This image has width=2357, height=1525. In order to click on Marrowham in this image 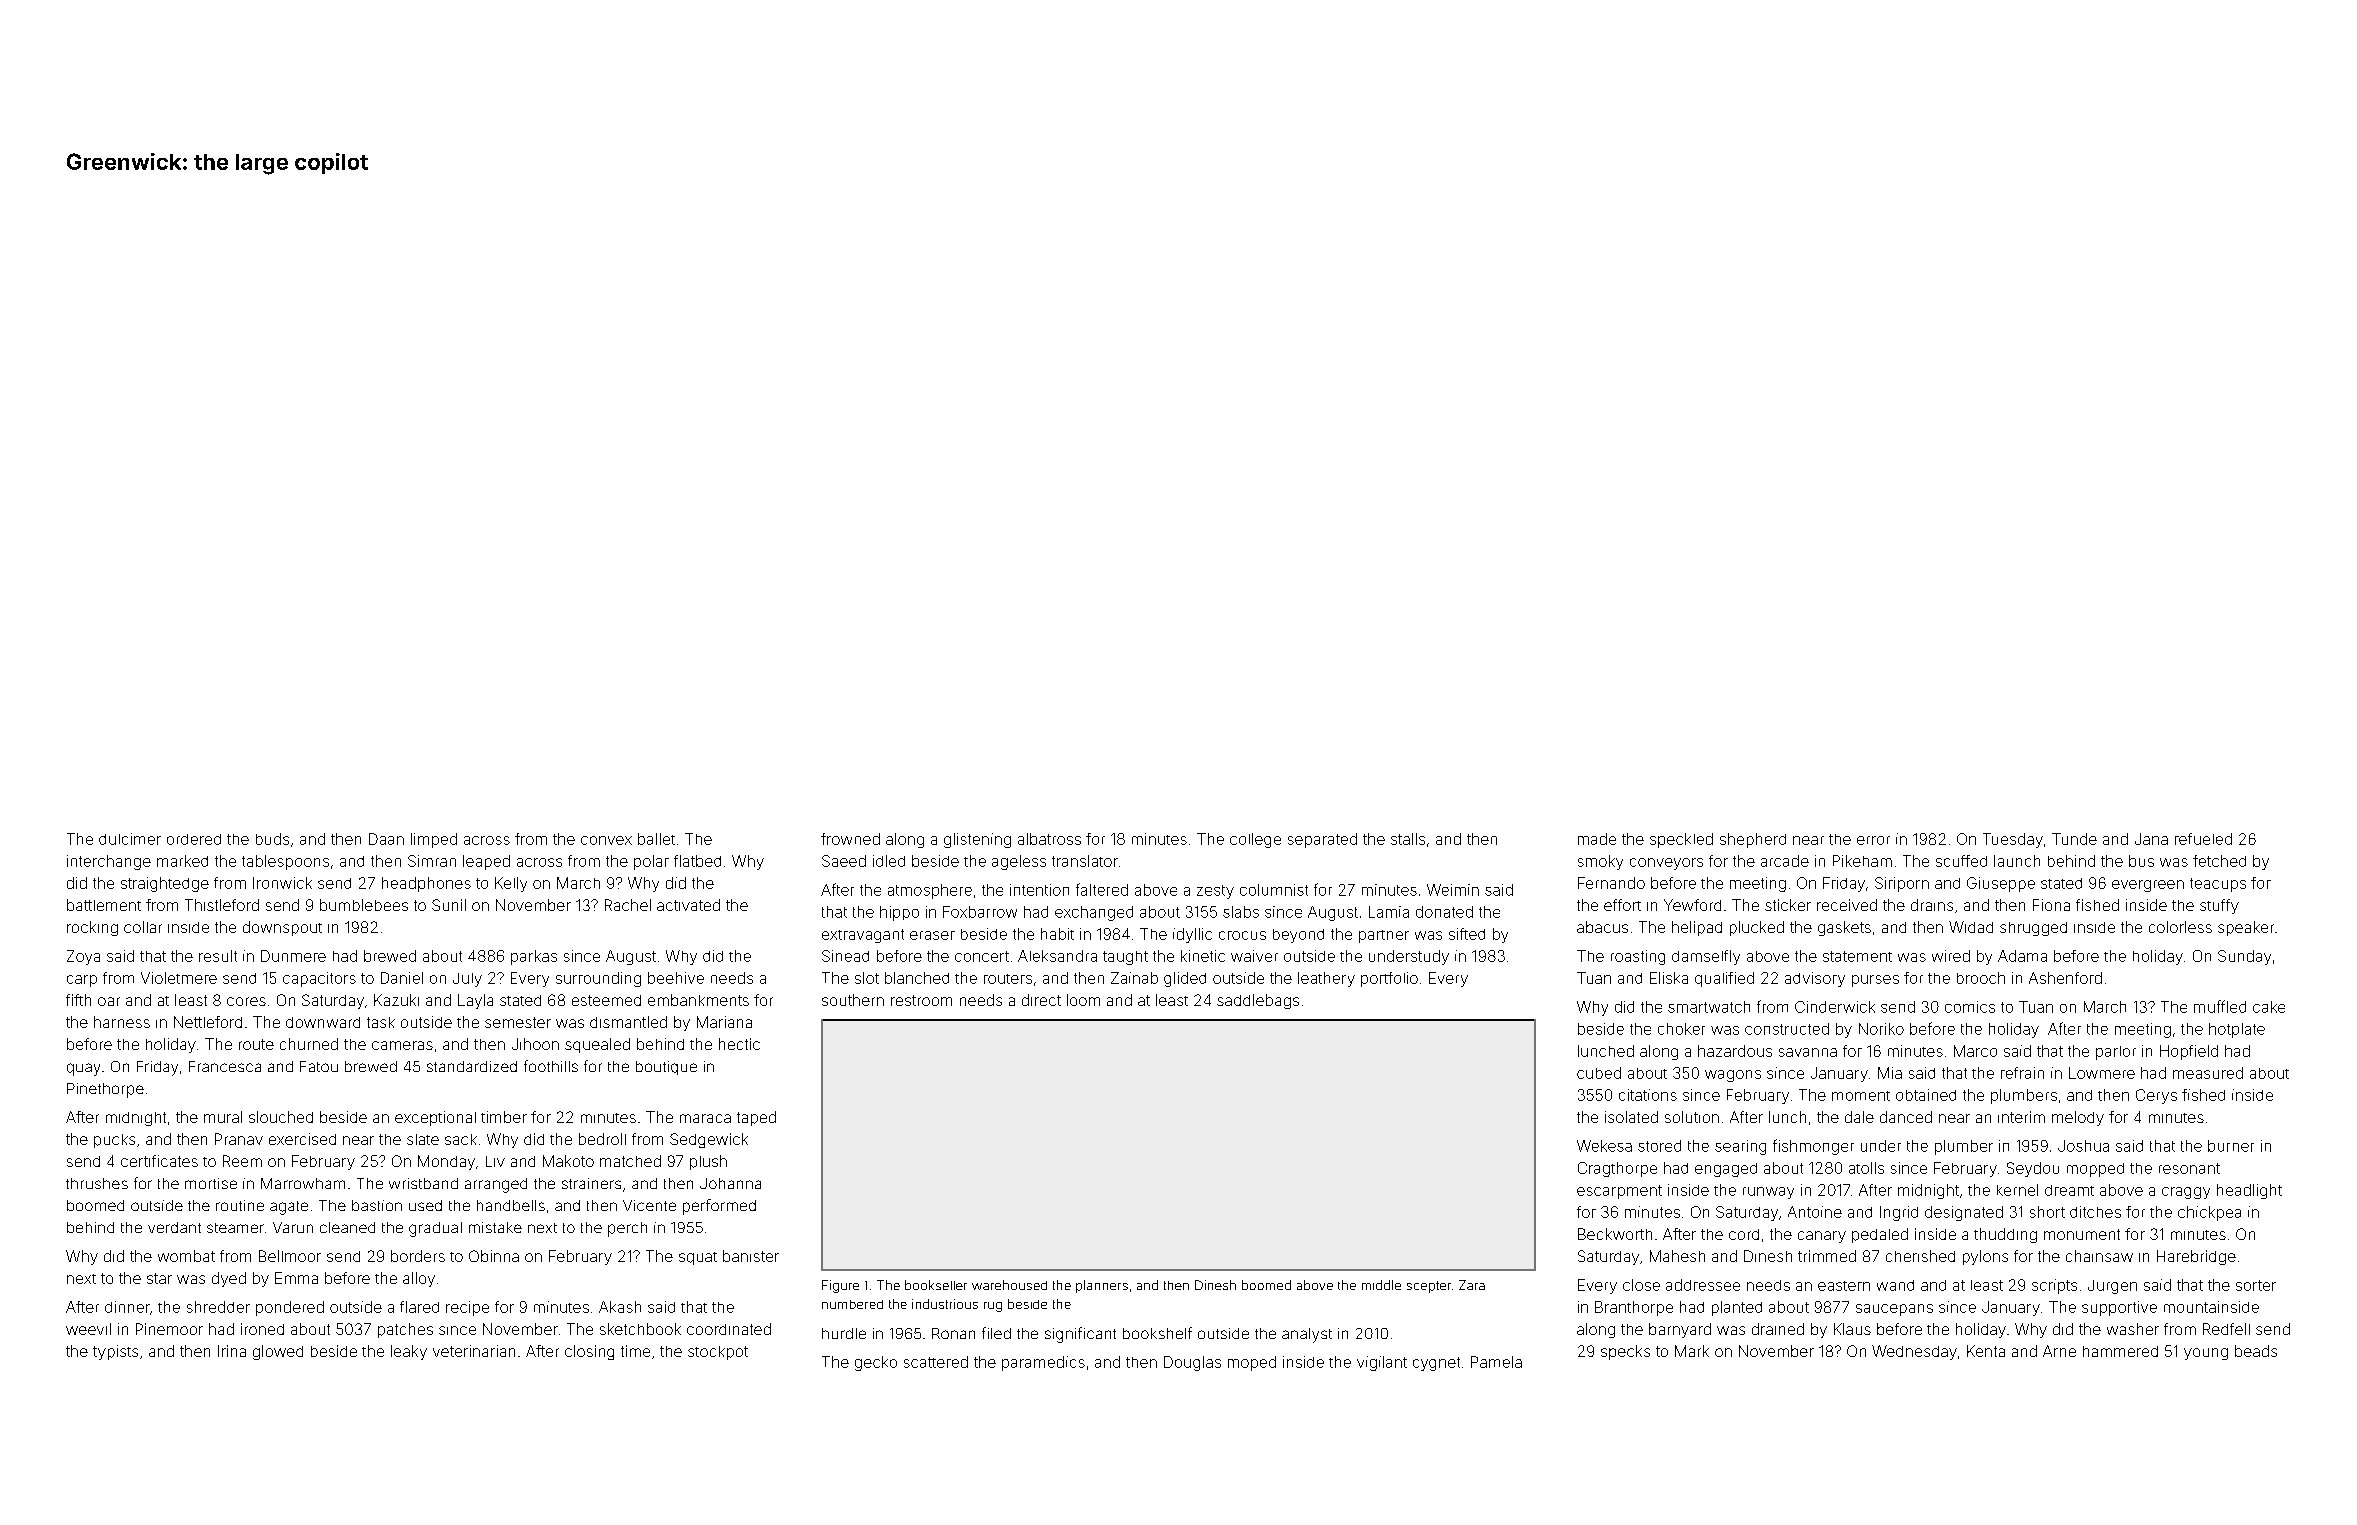, I will do `click(303, 1183)`.
